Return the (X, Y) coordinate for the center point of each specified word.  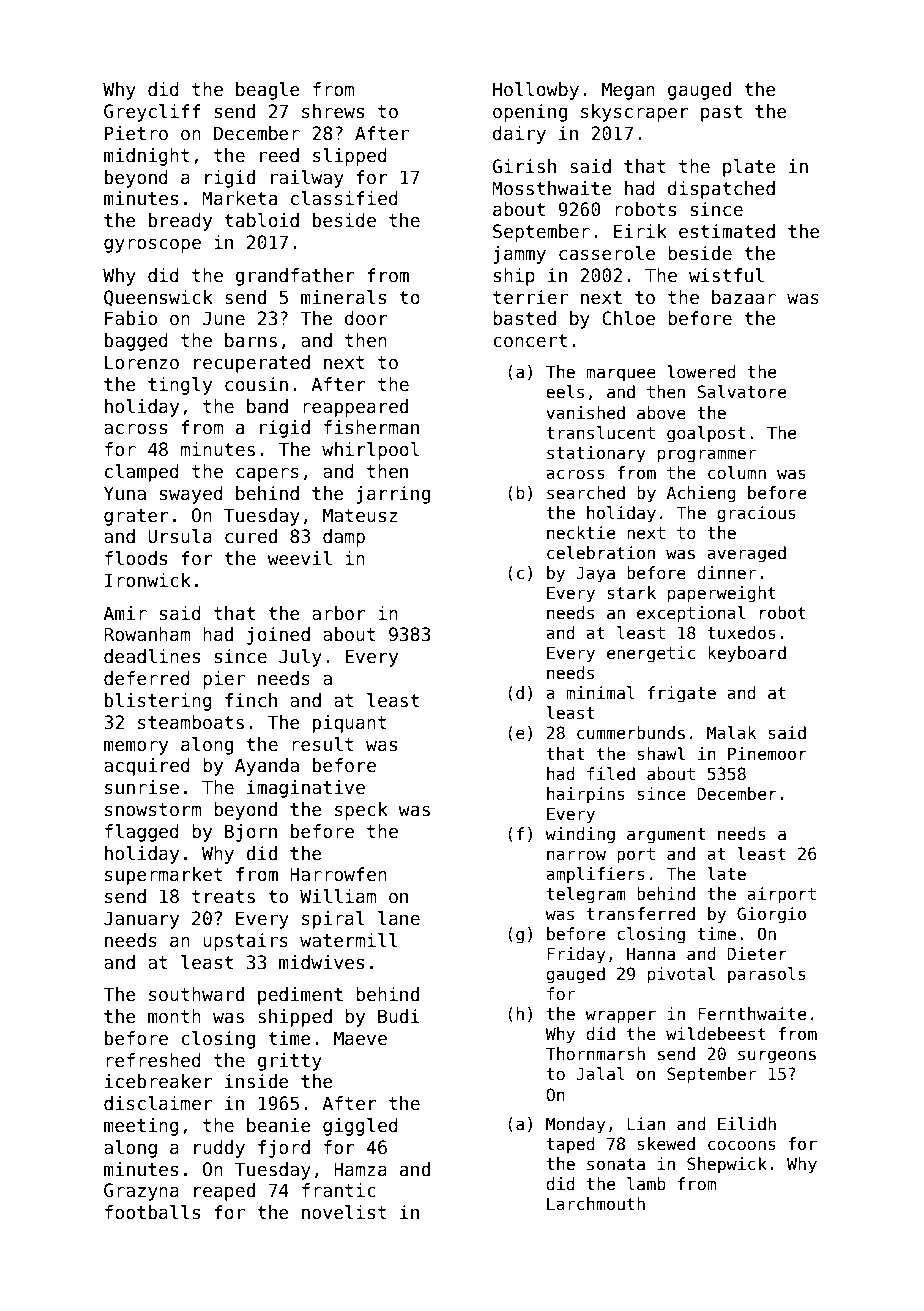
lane (399, 918)
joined (278, 636)
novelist (344, 1212)
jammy (519, 255)
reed (279, 155)
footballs (152, 1212)
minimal (600, 693)
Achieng (701, 494)
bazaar (744, 297)
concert (530, 341)
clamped (142, 473)
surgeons (777, 1057)
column (737, 473)
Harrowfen (338, 874)
